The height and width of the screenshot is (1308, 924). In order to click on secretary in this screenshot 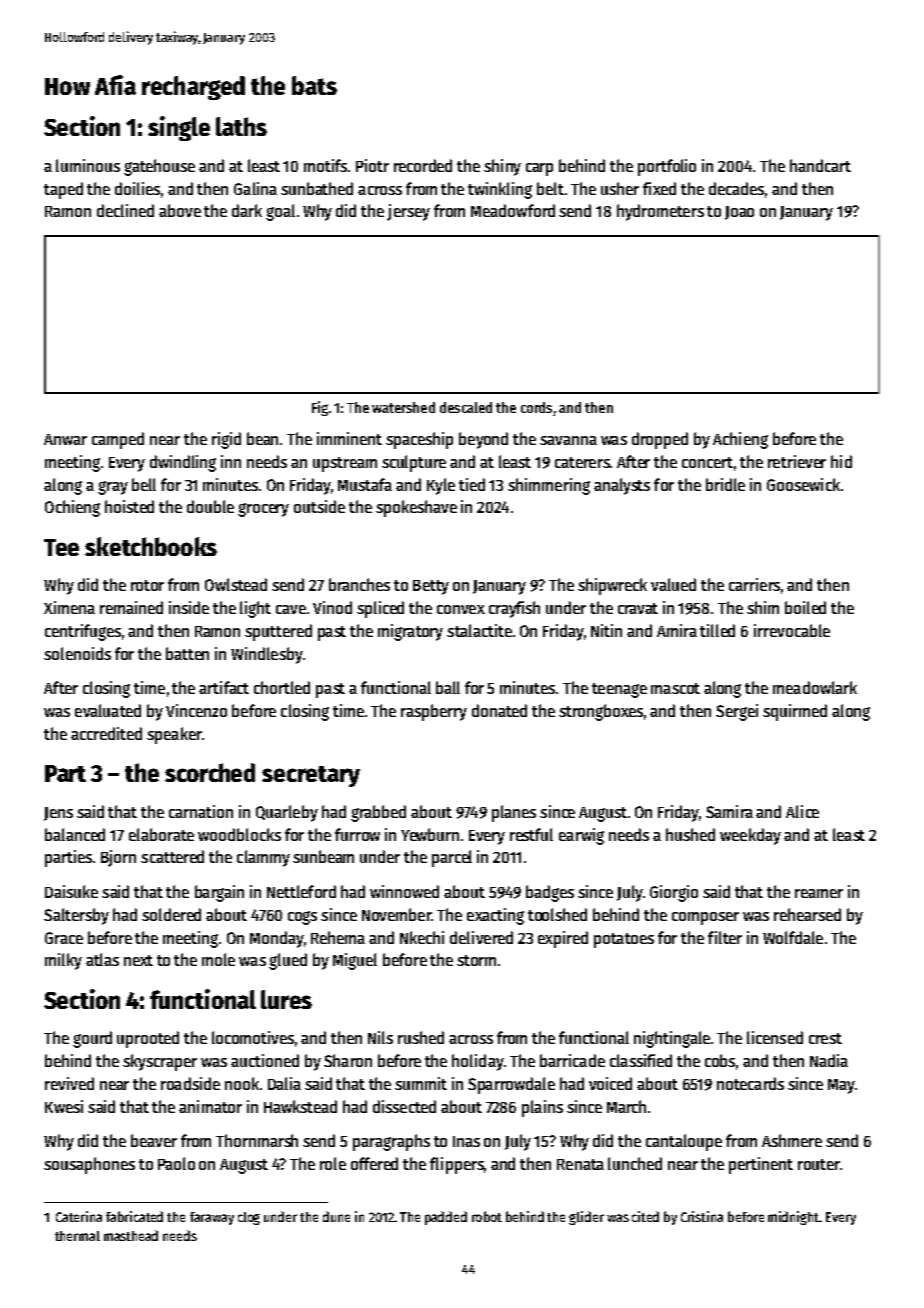, I will do `click(311, 776)`.
